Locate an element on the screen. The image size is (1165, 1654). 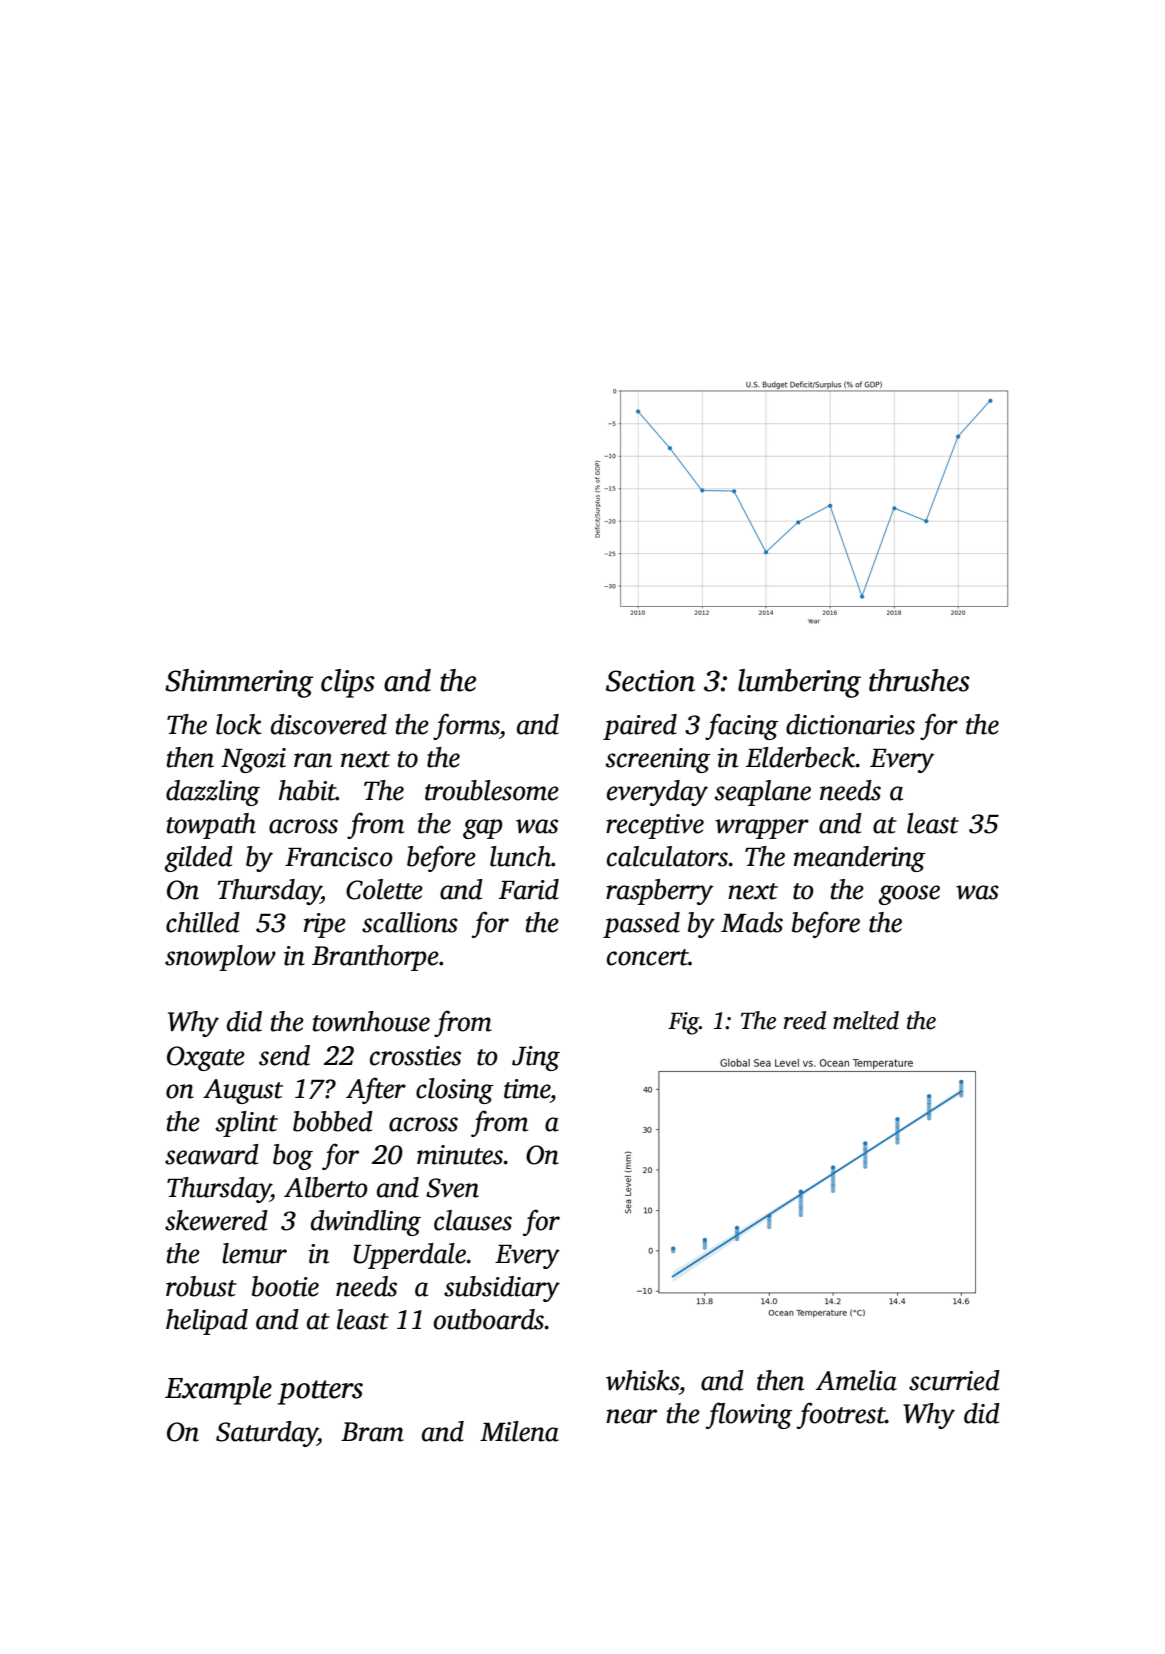
Farid is located at coordinates (529, 889).
